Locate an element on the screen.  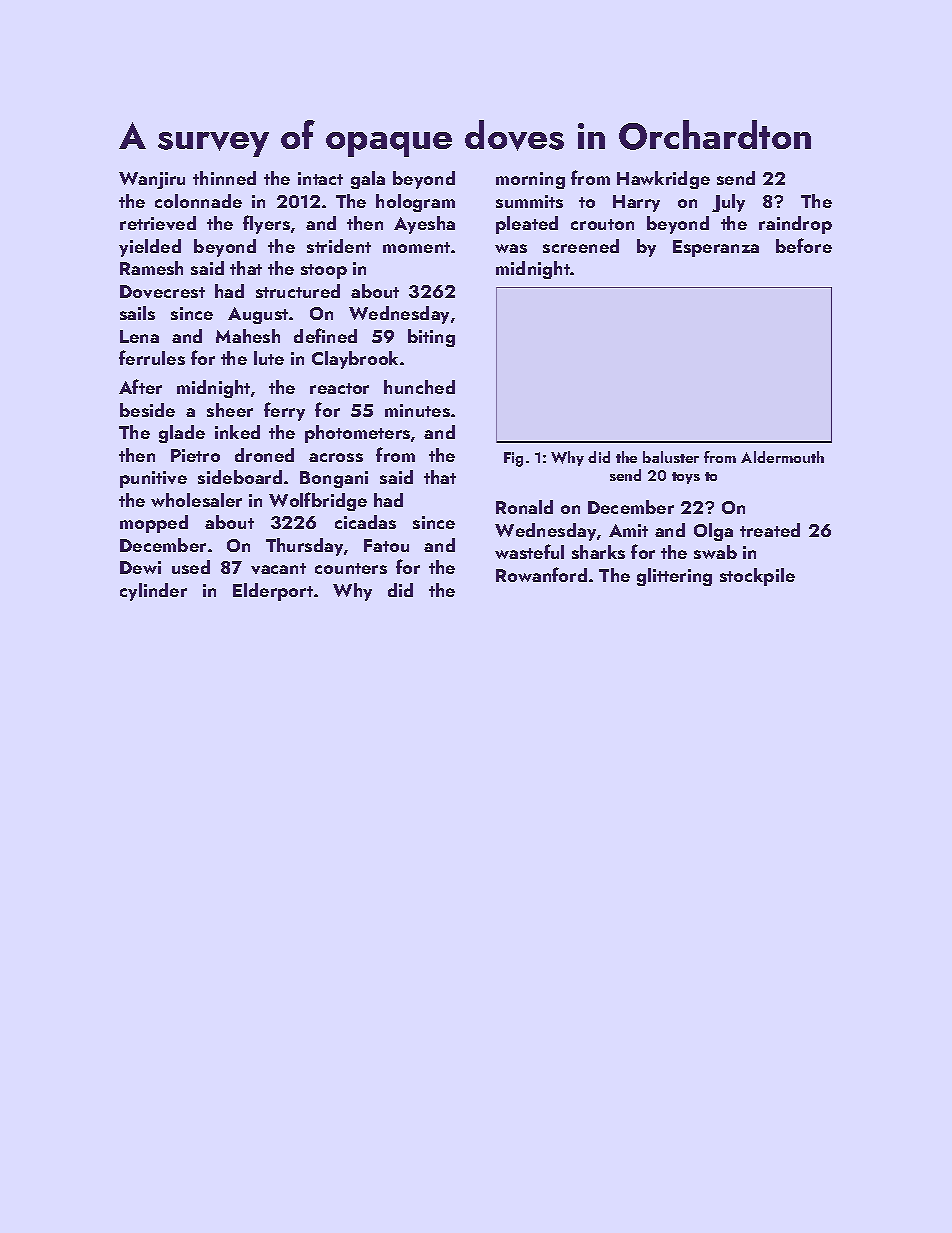
thinned is located at coordinates (224, 178).
